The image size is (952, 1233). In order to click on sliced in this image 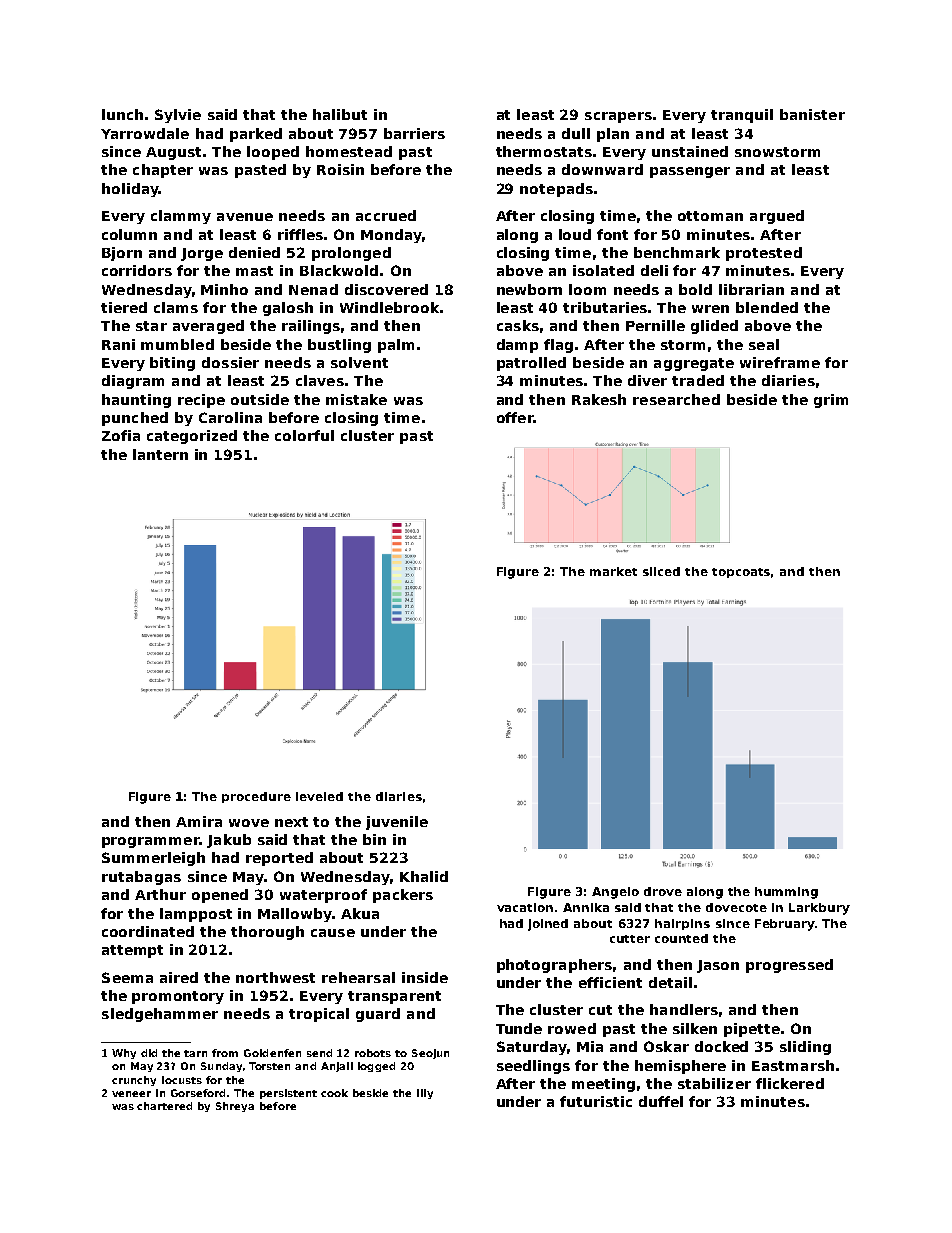, I will do `click(661, 571)`.
